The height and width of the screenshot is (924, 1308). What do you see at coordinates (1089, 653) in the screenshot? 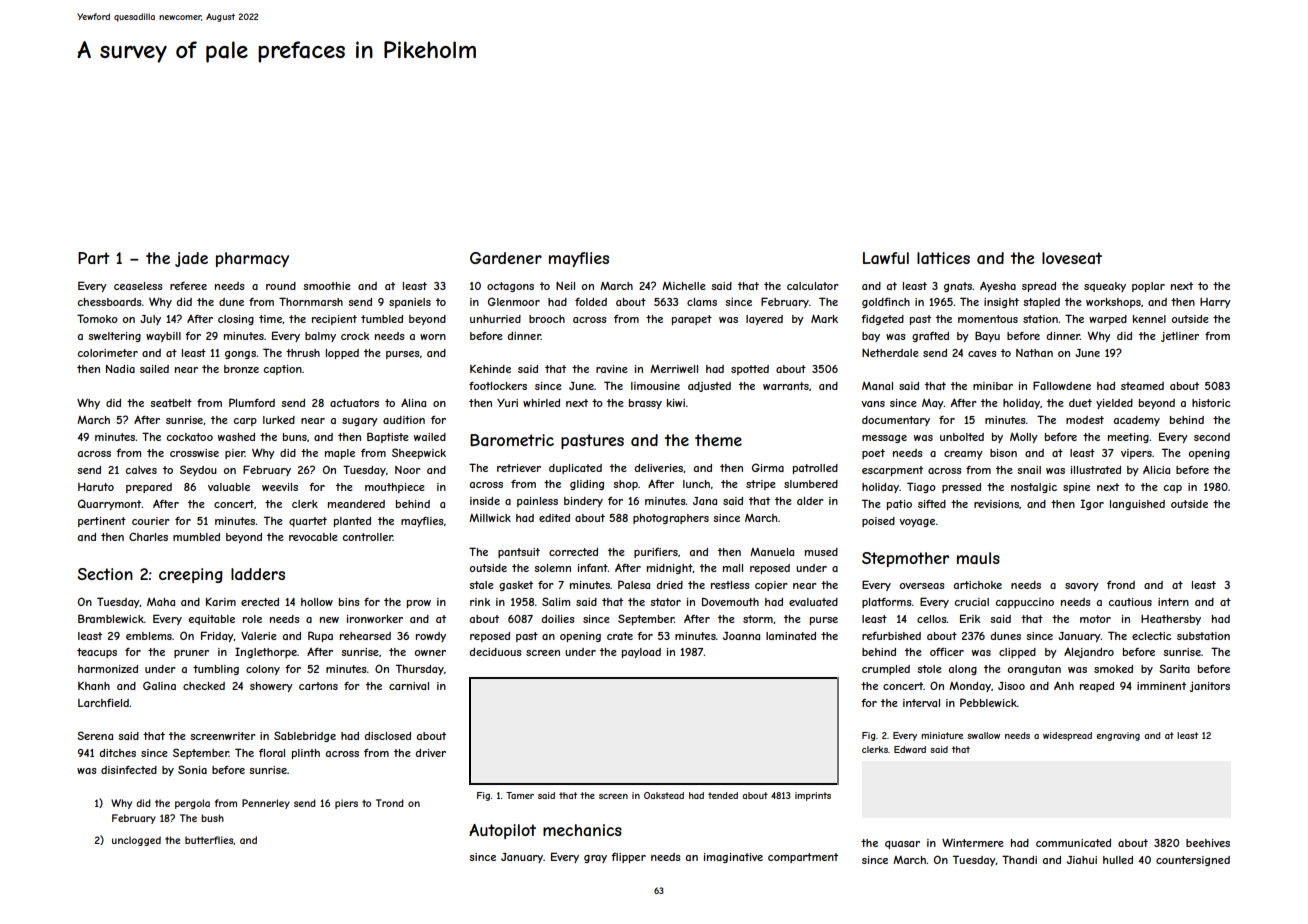
I see `Alejandro` at bounding box center [1089, 653].
